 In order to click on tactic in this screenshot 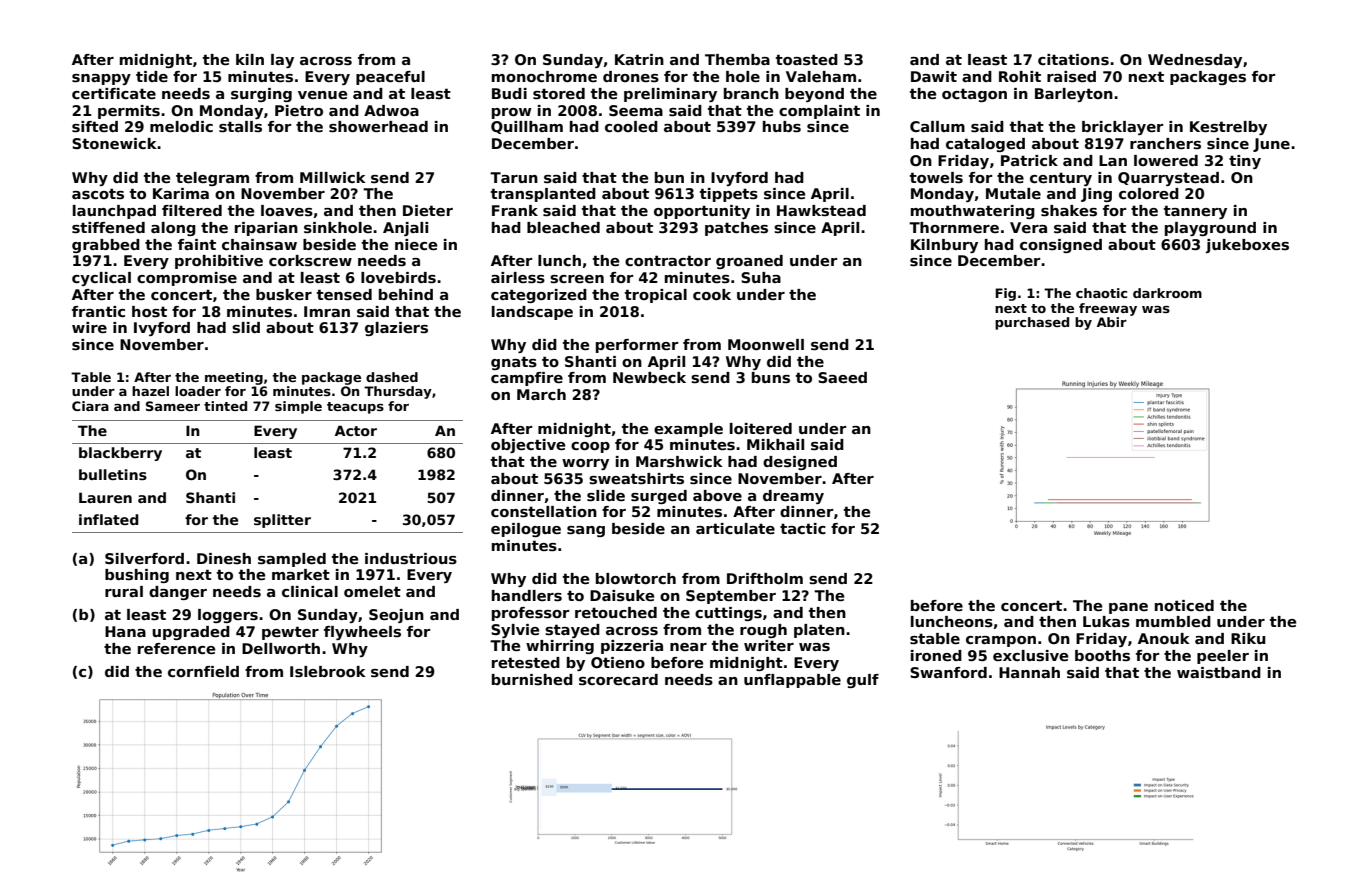, I will do `click(803, 528)`.
